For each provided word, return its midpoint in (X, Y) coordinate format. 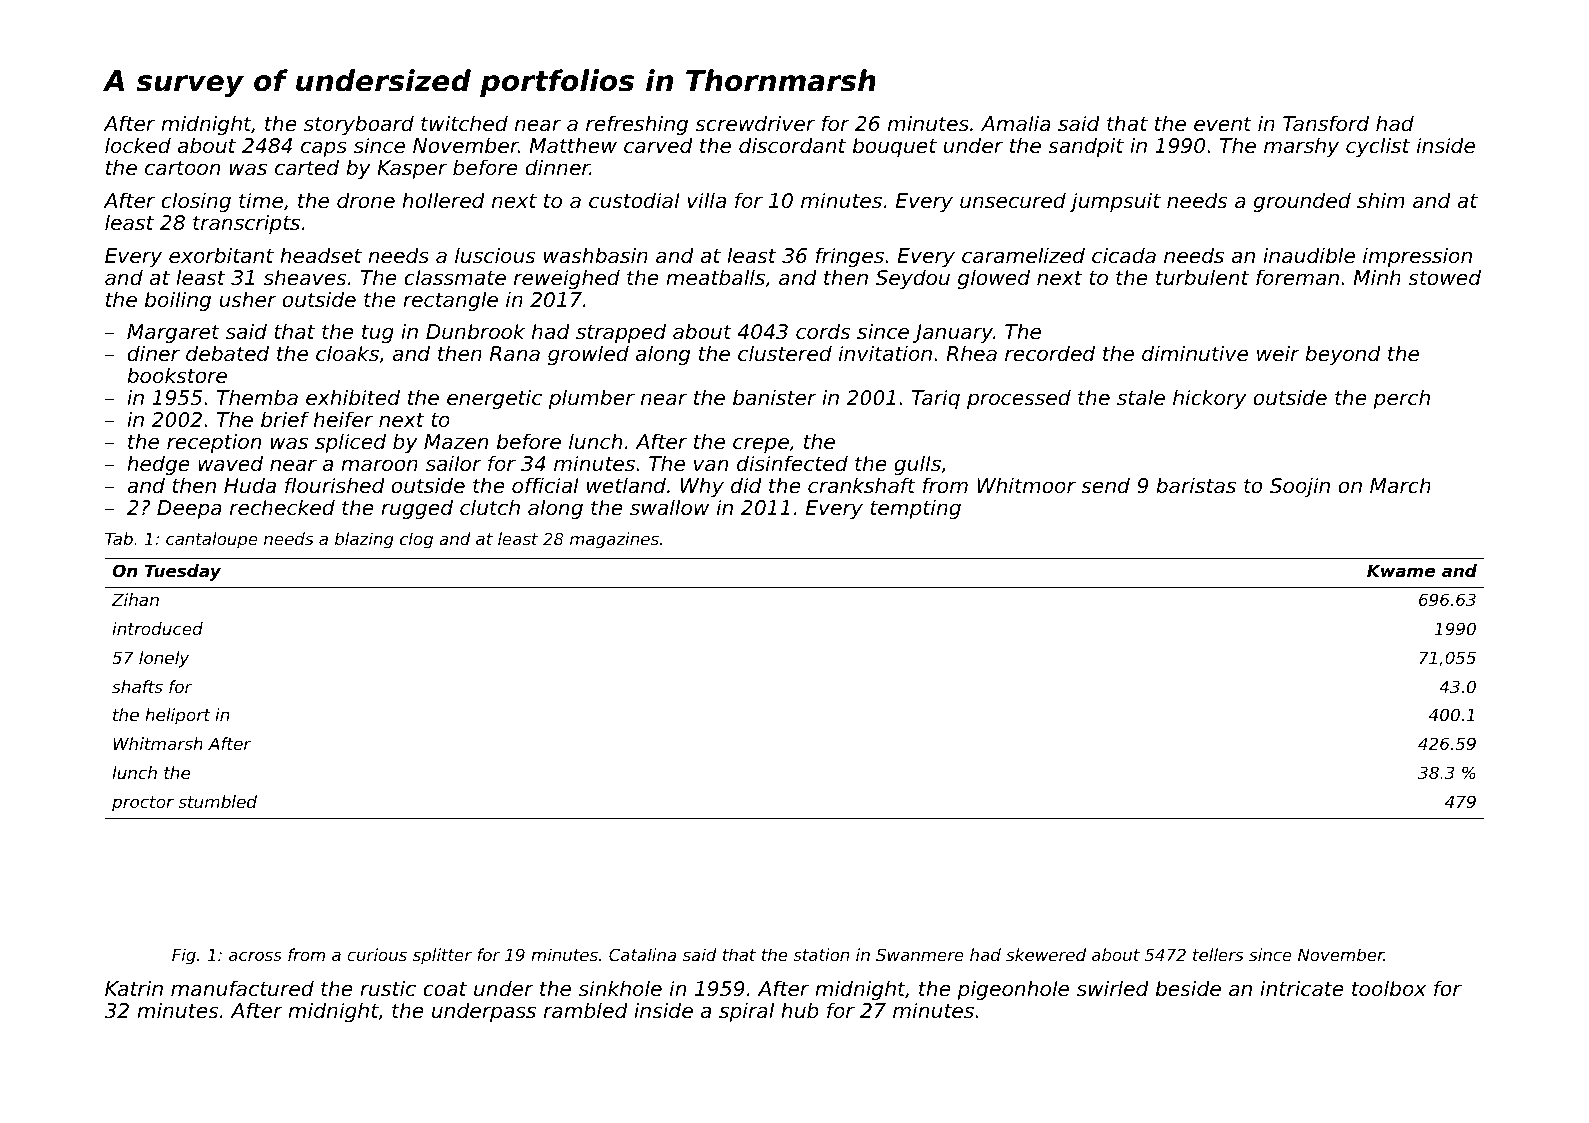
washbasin (596, 255)
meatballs (715, 277)
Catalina (642, 954)
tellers (1218, 954)
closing (196, 202)
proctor (143, 804)
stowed (1444, 277)
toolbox (1389, 988)
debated (227, 353)
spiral (746, 1012)
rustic (388, 988)
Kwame (1401, 570)
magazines (614, 540)
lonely (164, 659)
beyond (1343, 355)
